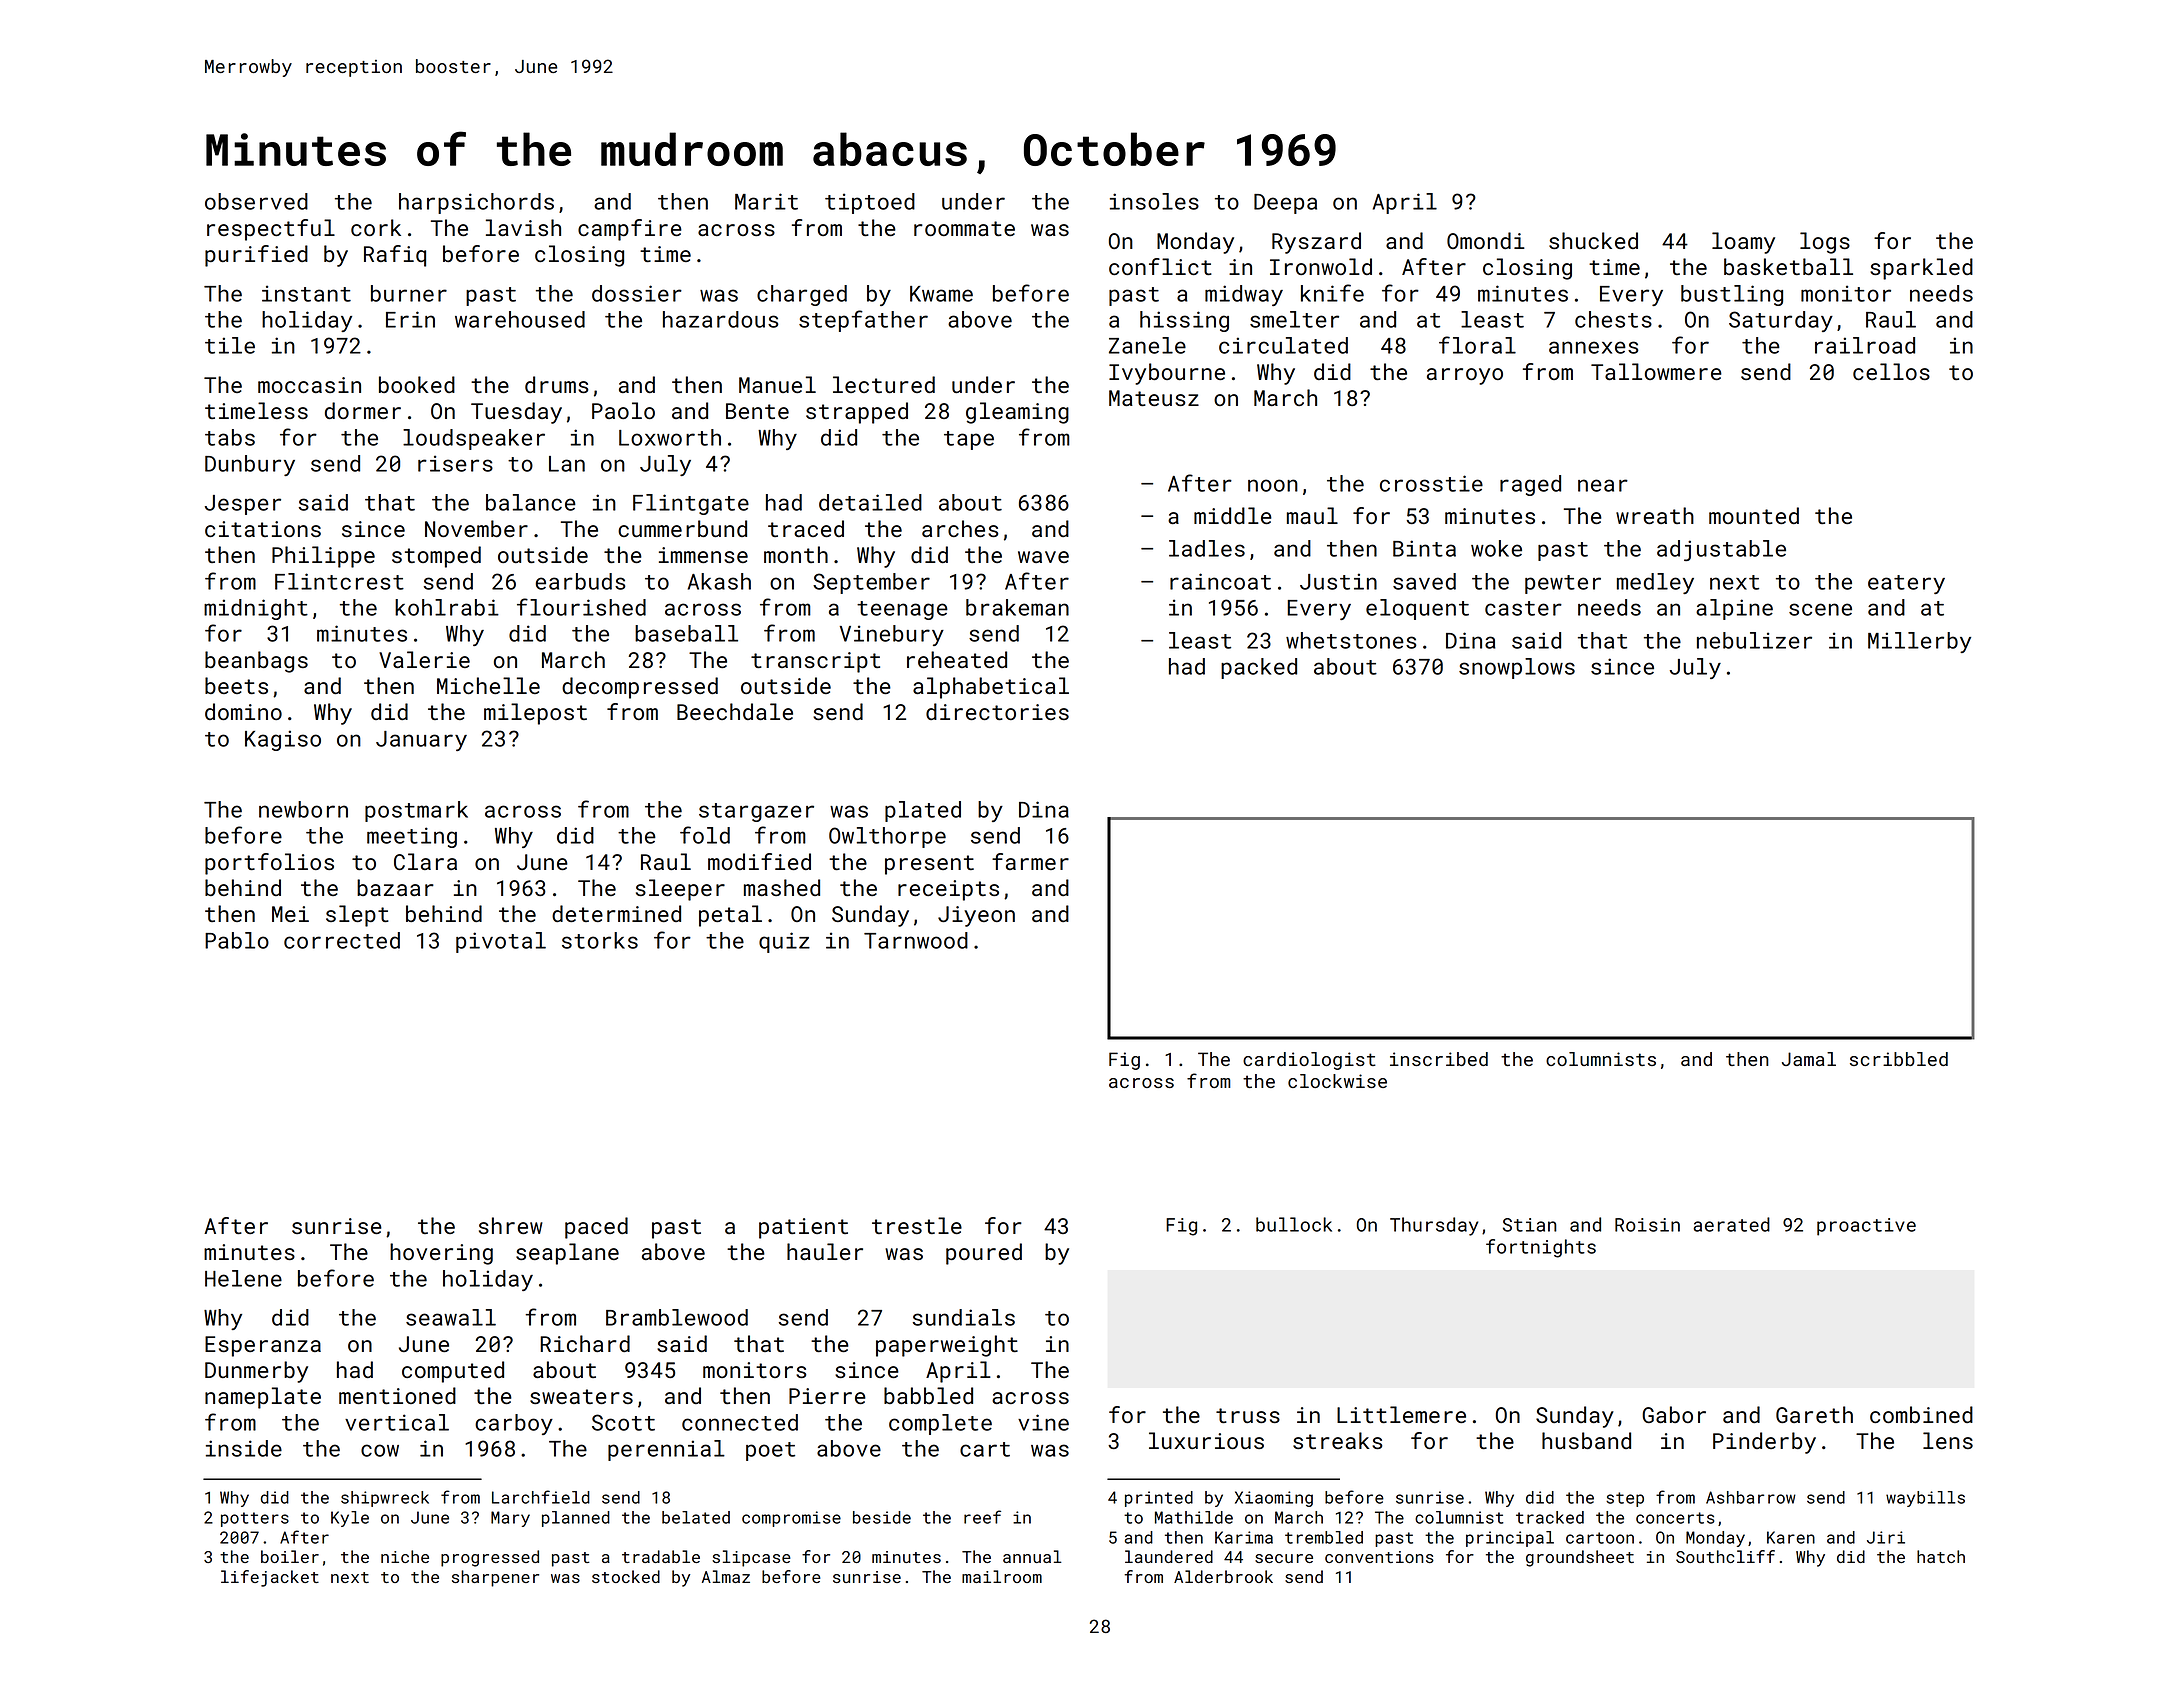  Describe the element at coordinates (857, 413) in the screenshot. I see `strapped` at that location.
